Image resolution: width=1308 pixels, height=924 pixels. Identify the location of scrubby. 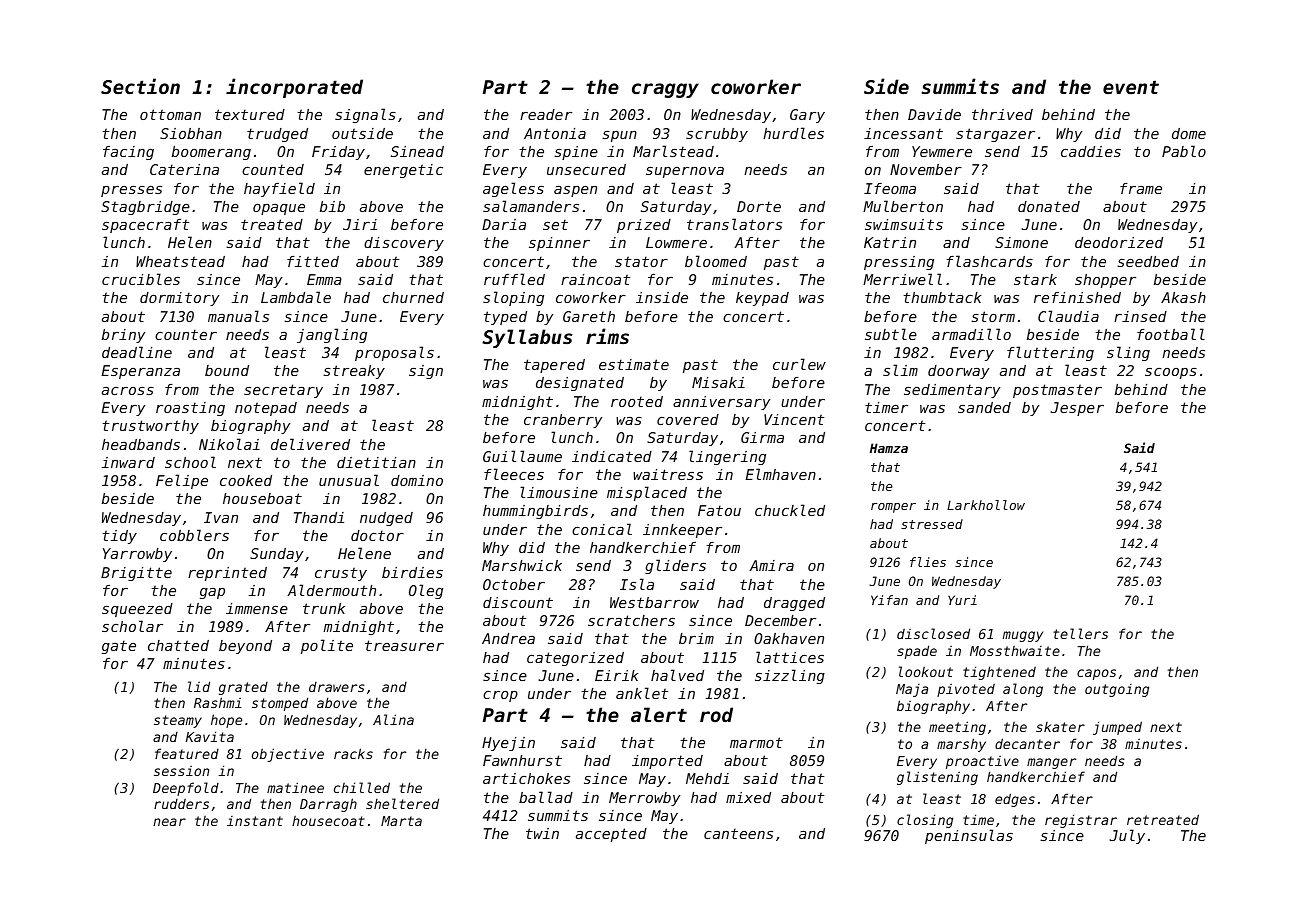
(717, 135).
